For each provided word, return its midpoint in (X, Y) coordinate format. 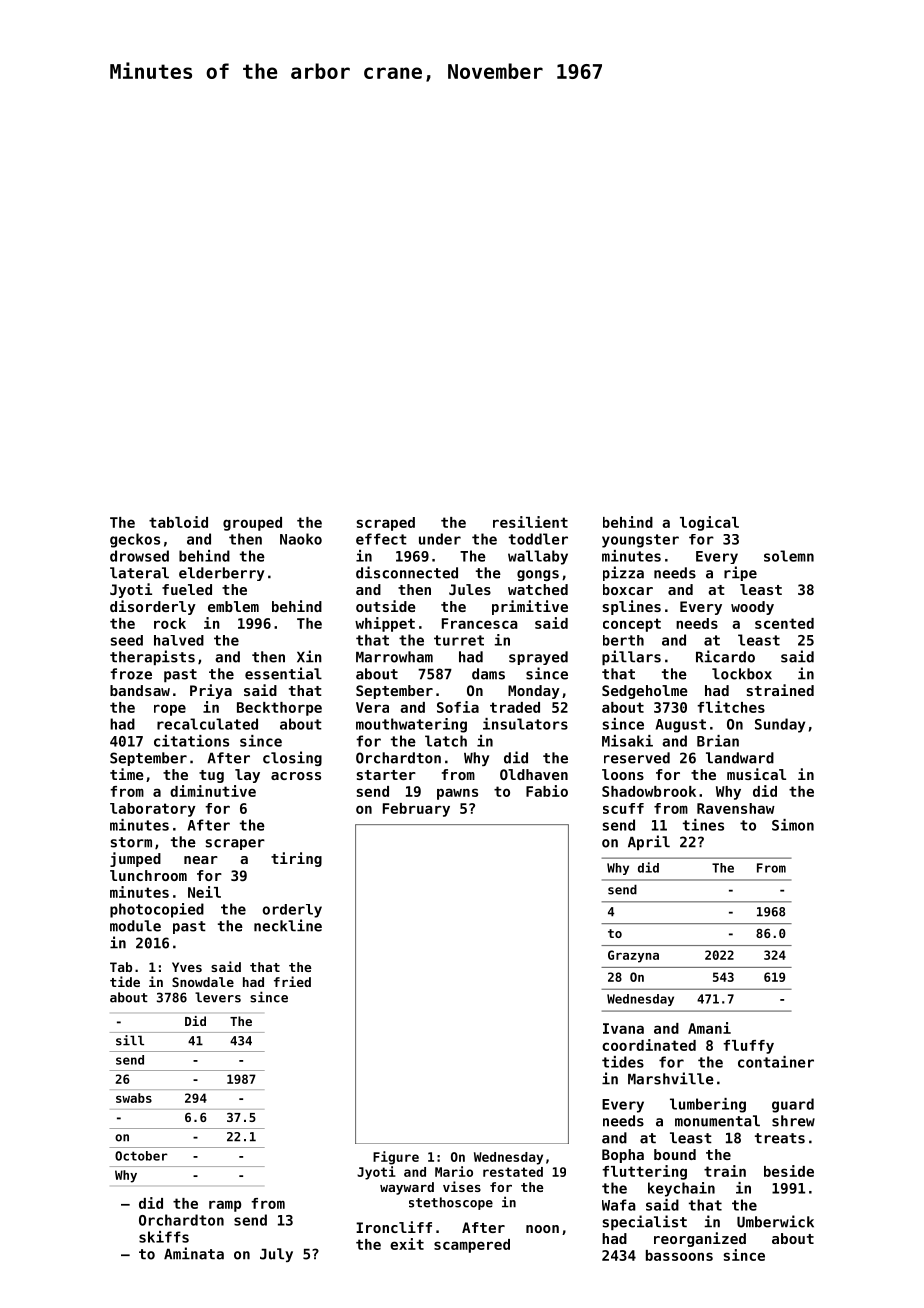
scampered (472, 1246)
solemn (789, 556)
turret (459, 640)
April (649, 842)
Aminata (194, 1253)
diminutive (213, 791)
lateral (139, 573)
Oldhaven (534, 774)
